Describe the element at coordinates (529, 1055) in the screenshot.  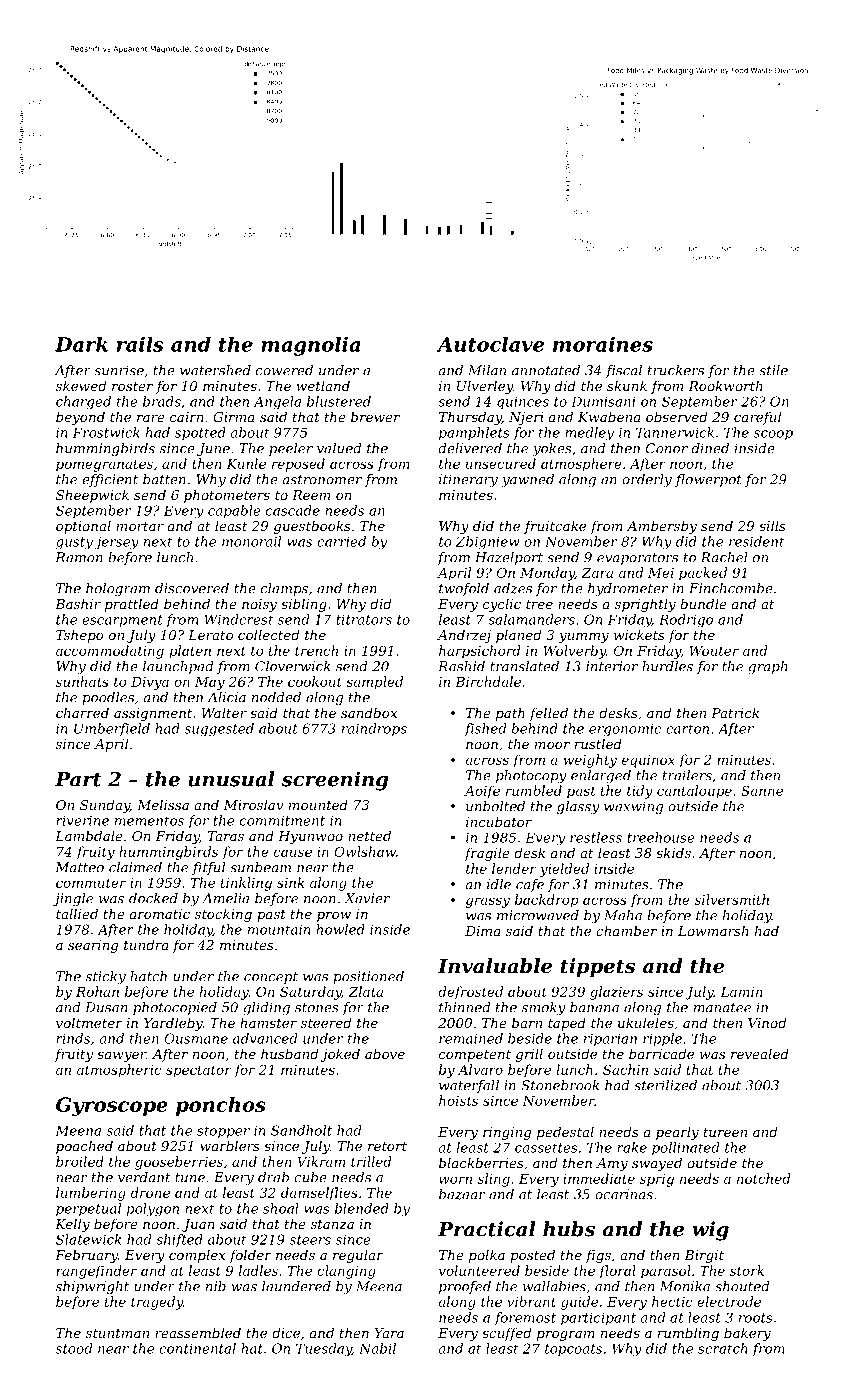
I see `grill` at that location.
